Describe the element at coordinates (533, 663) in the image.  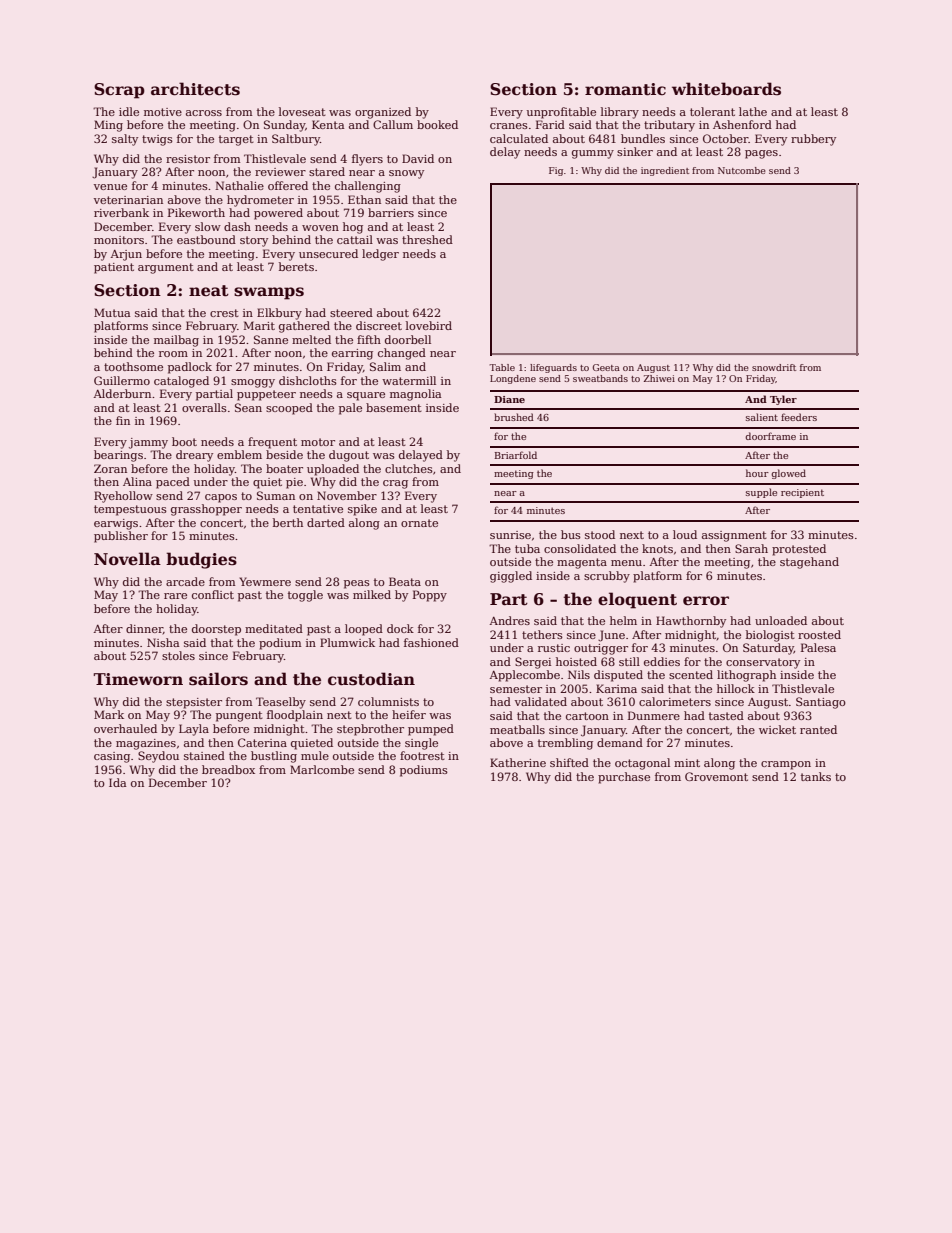
I see `Sergei` at that location.
